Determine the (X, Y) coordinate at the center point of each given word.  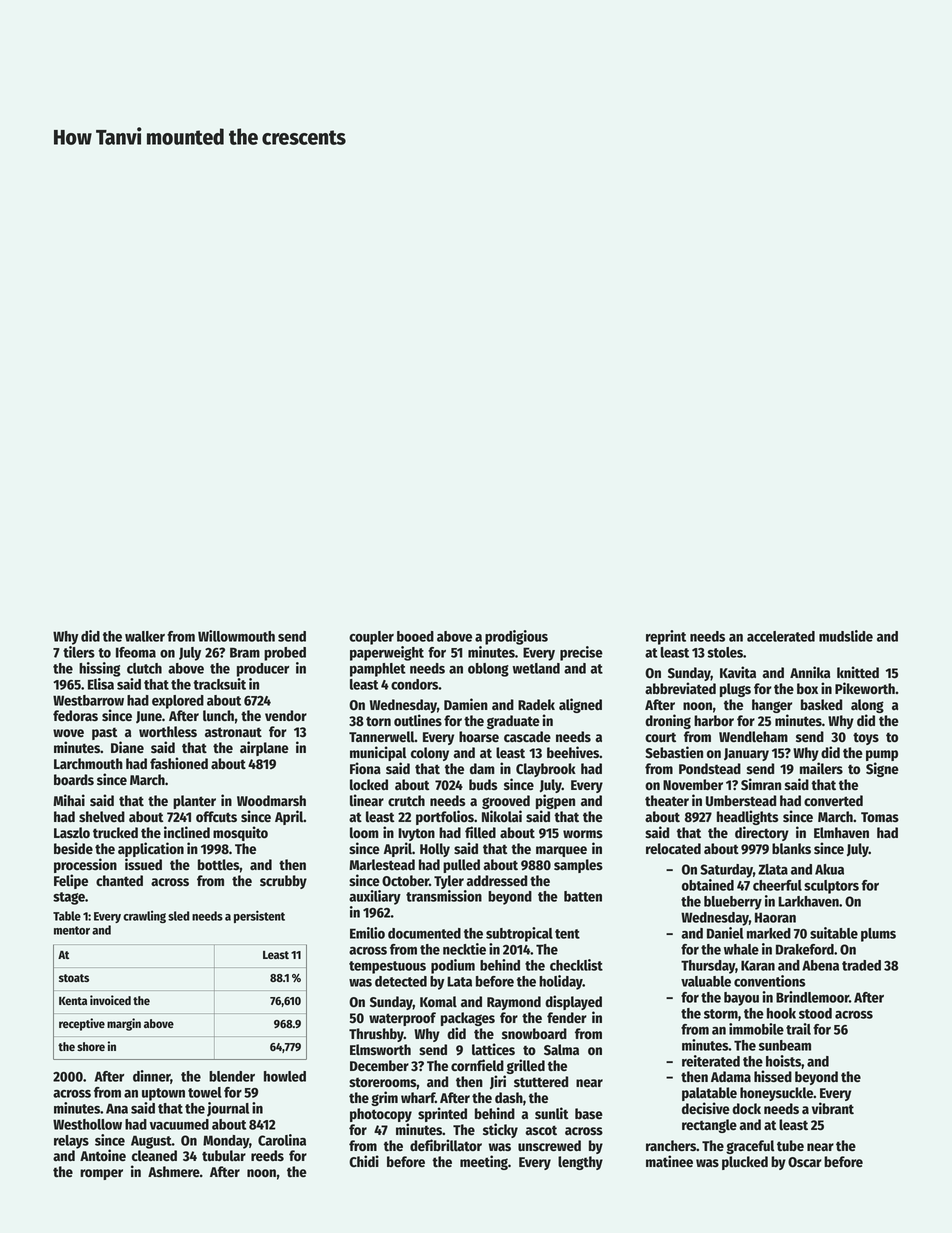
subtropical (519, 934)
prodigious (516, 637)
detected (401, 981)
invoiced (110, 1000)
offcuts (216, 817)
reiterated (711, 1061)
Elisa (101, 684)
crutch (406, 801)
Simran (761, 784)
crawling (144, 916)
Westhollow (87, 1124)
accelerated (781, 636)
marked (769, 933)
